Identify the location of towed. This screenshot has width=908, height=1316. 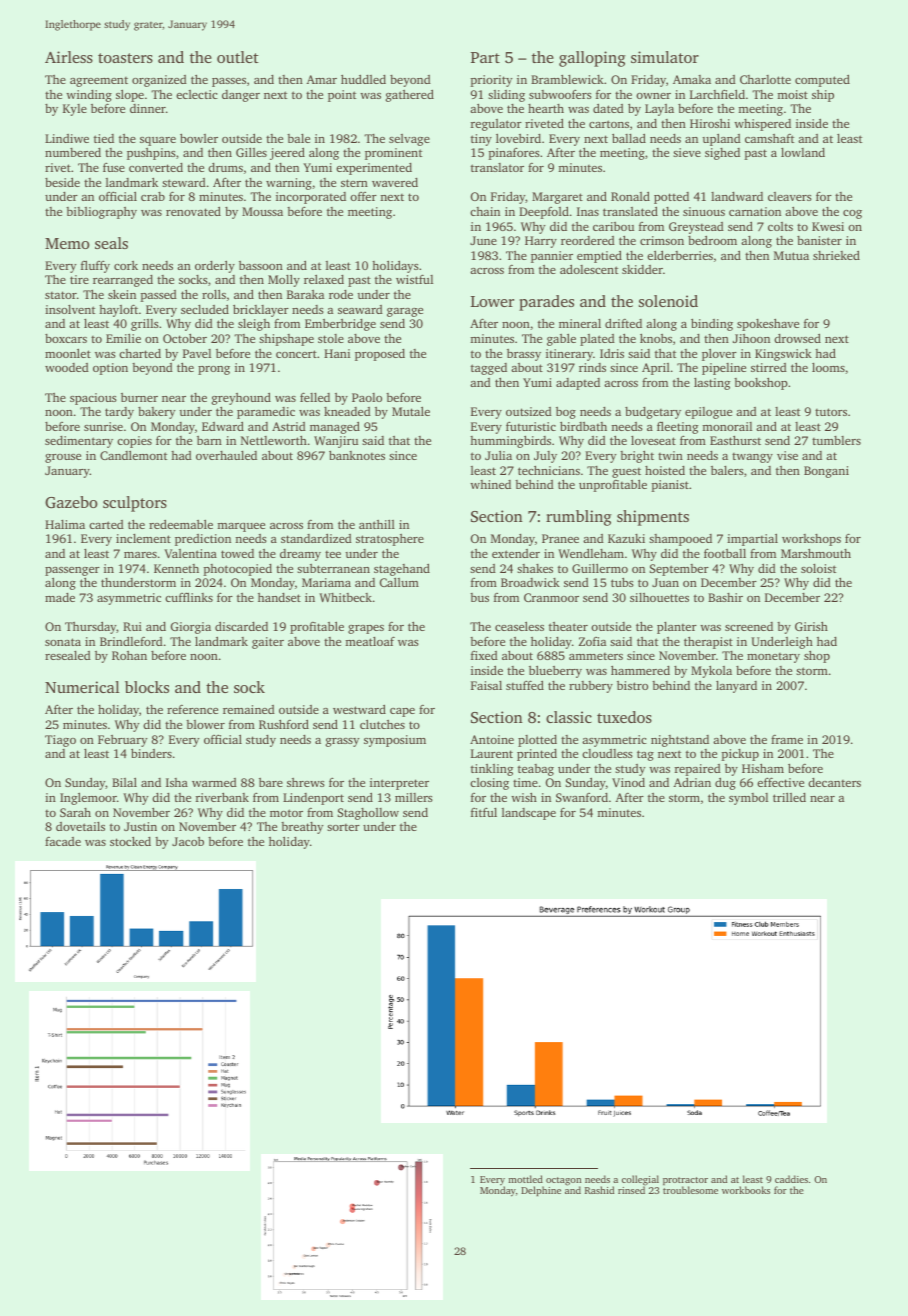
(237, 553).
